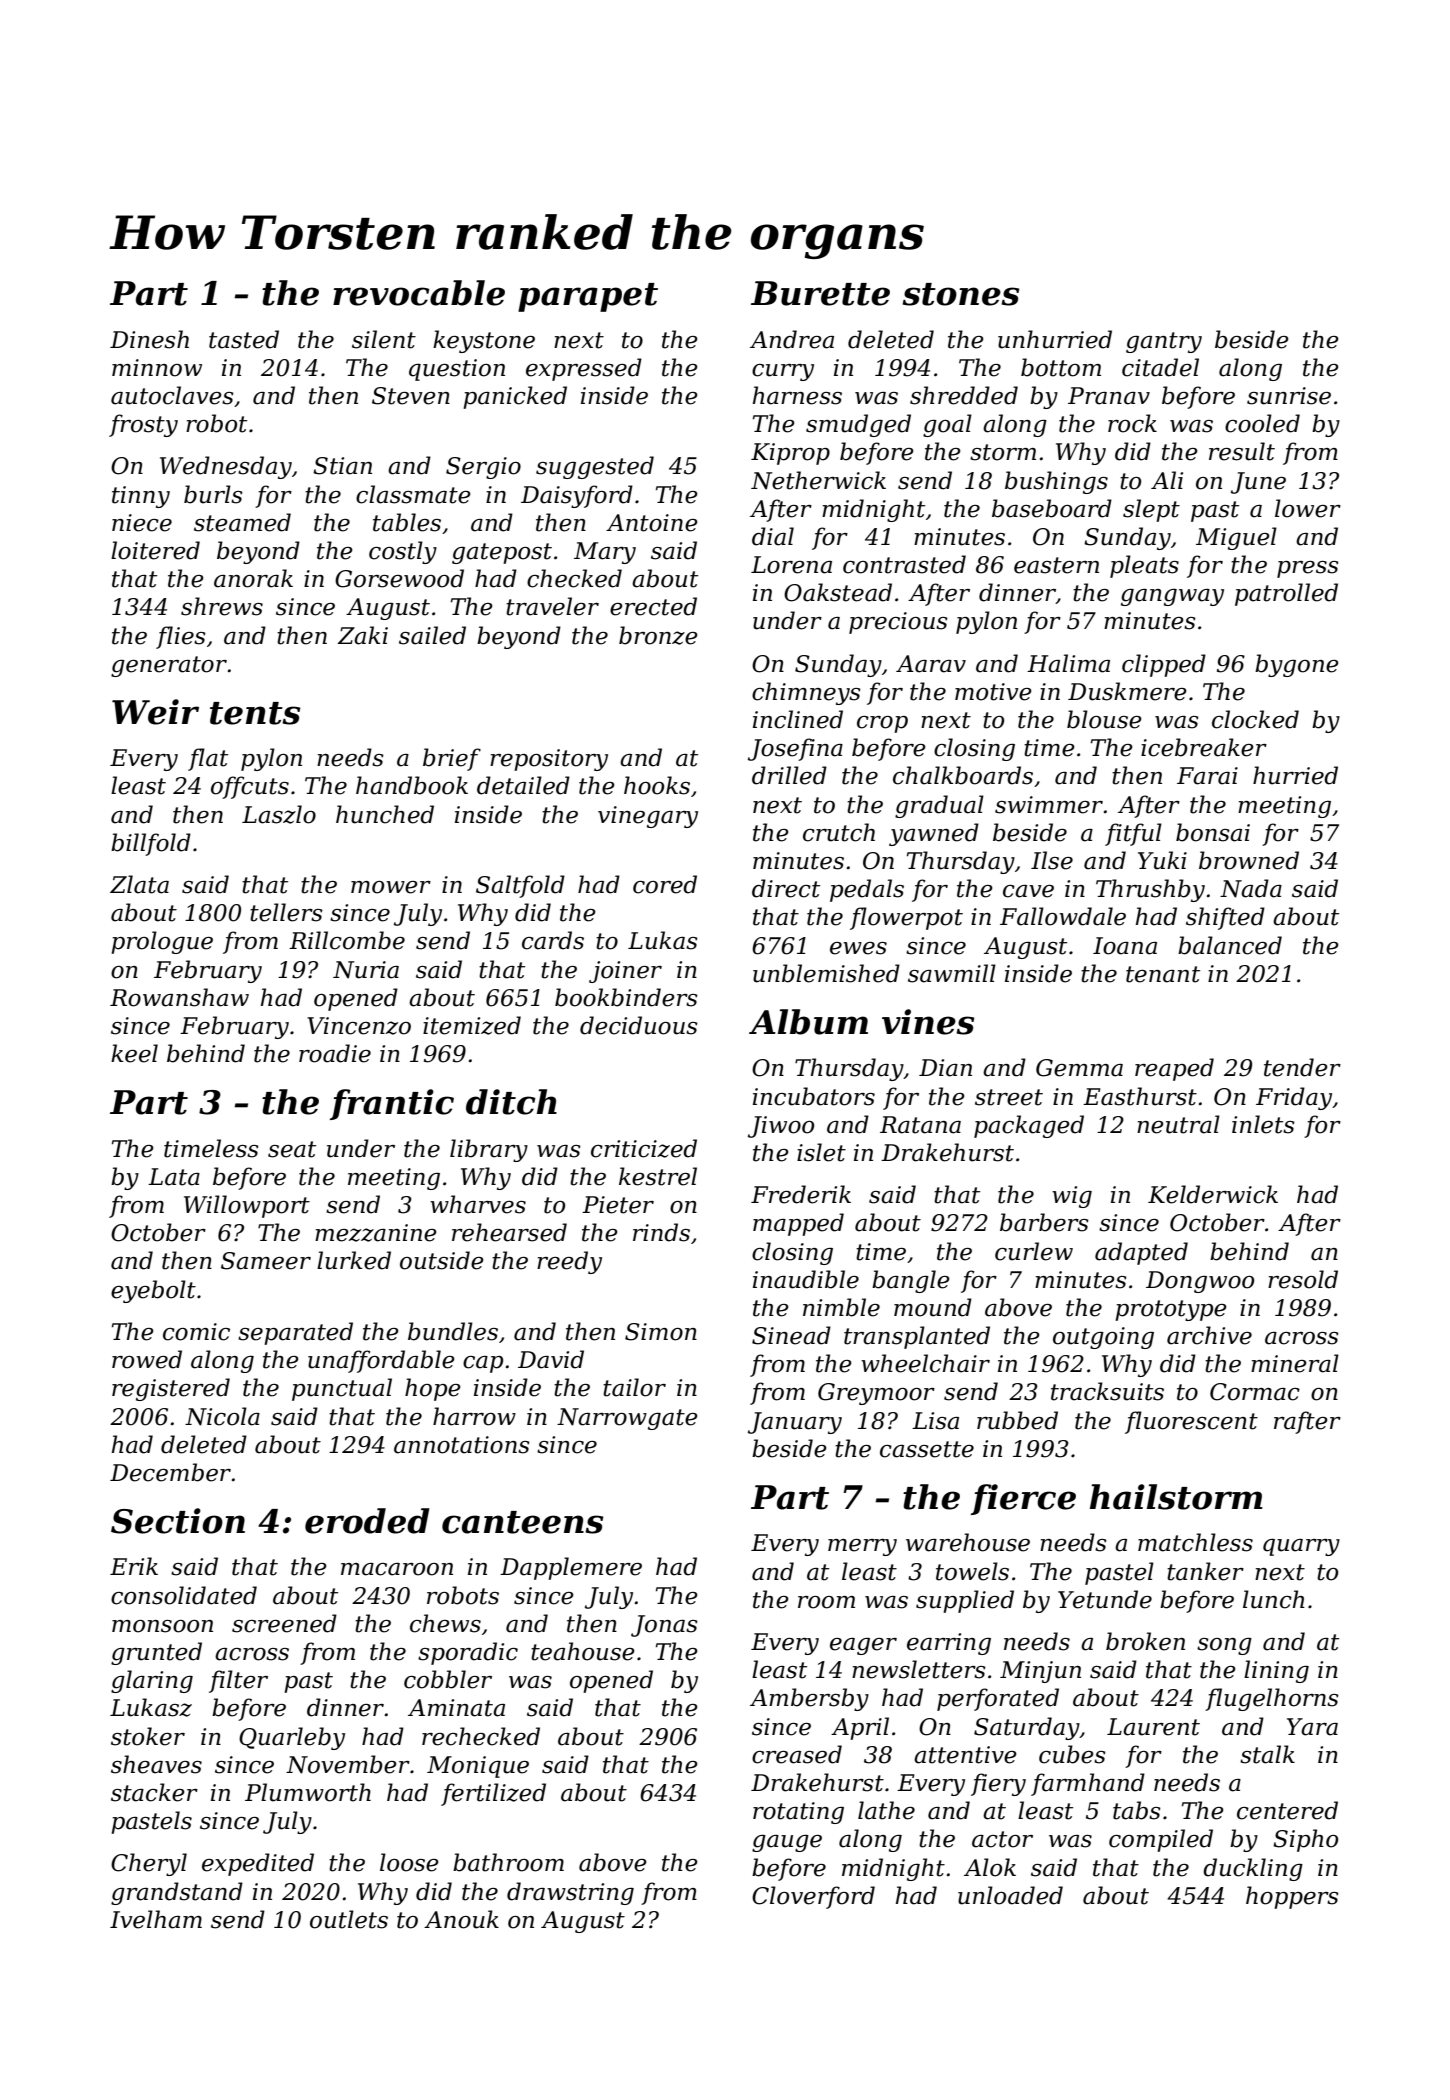  What do you see at coordinates (553, 940) in the screenshot?
I see `cards` at bounding box center [553, 940].
